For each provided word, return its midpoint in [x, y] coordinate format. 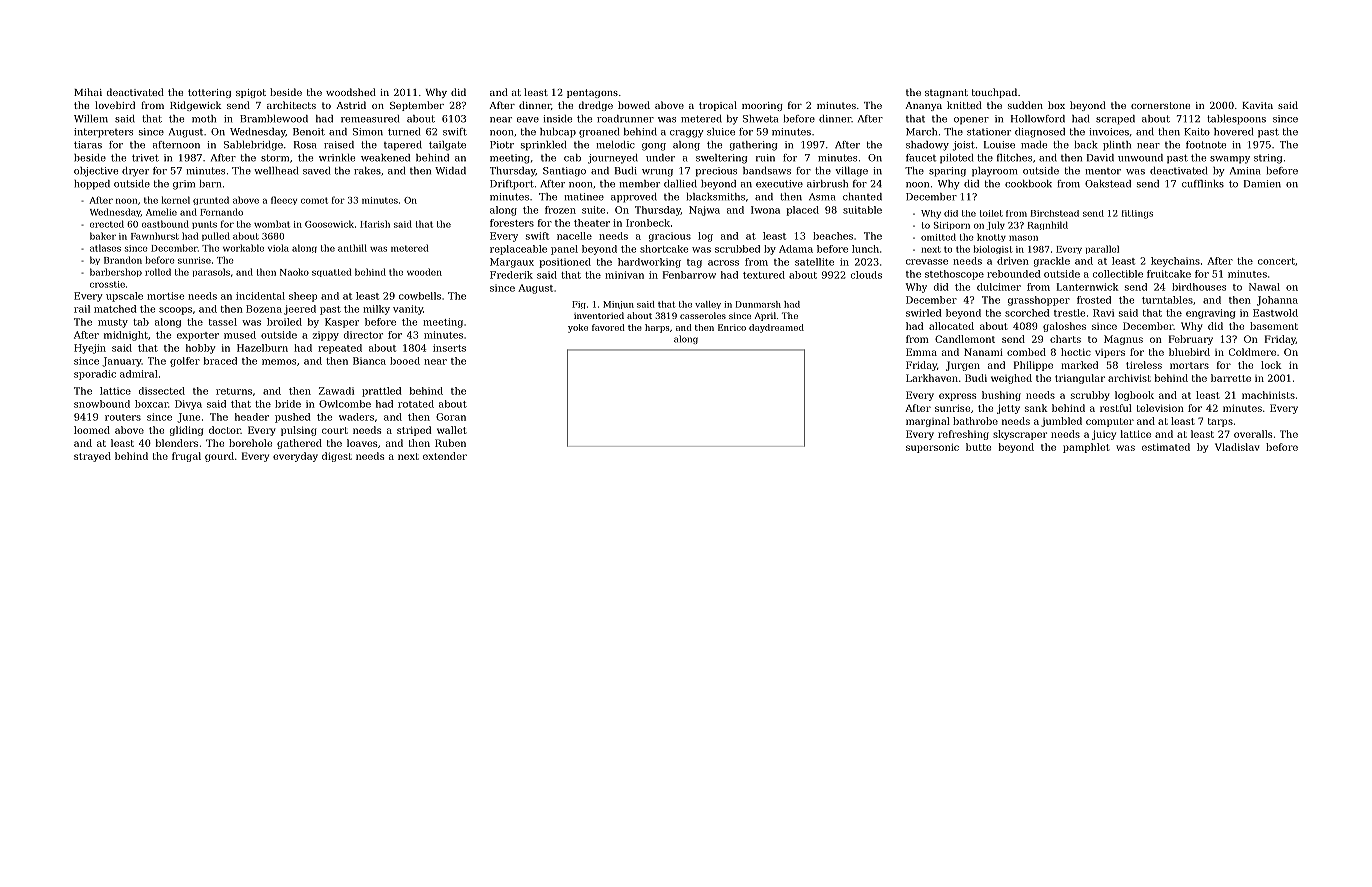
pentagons [592, 93]
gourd [219, 457]
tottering [209, 93]
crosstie [107, 284]
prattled [382, 392]
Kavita [1257, 105]
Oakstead [1108, 184]
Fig [579, 305]
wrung [657, 173]
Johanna [1277, 301]
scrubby [1090, 396]
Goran [451, 417]
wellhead [276, 171]
